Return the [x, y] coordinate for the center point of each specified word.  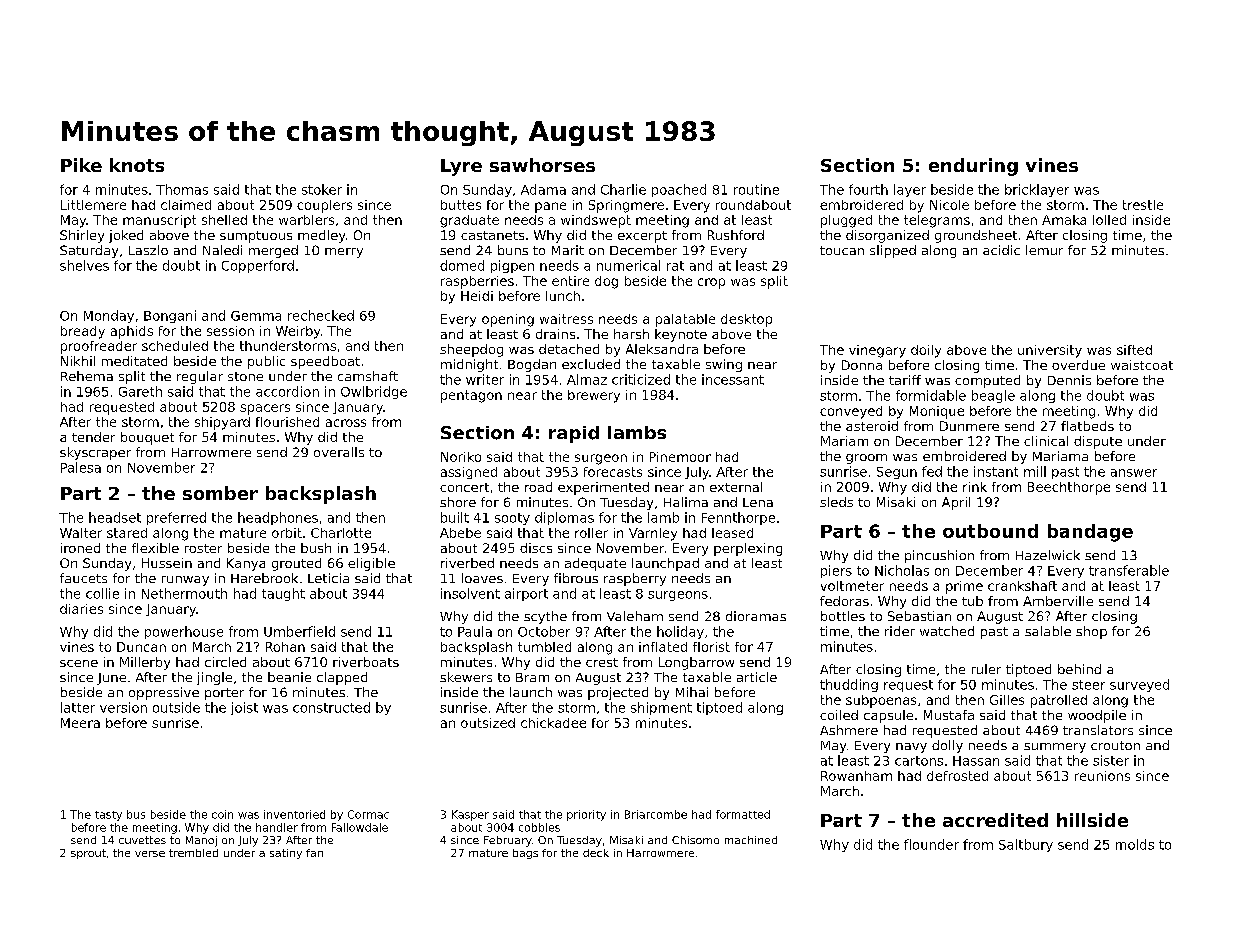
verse [150, 854]
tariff [905, 380]
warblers [306, 220]
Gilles [1007, 700]
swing [724, 365]
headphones [278, 518]
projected [618, 693]
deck [596, 853]
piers [836, 571]
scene [79, 663]
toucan [842, 250]
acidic [1001, 250]
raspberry [635, 579]
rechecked [321, 315]
